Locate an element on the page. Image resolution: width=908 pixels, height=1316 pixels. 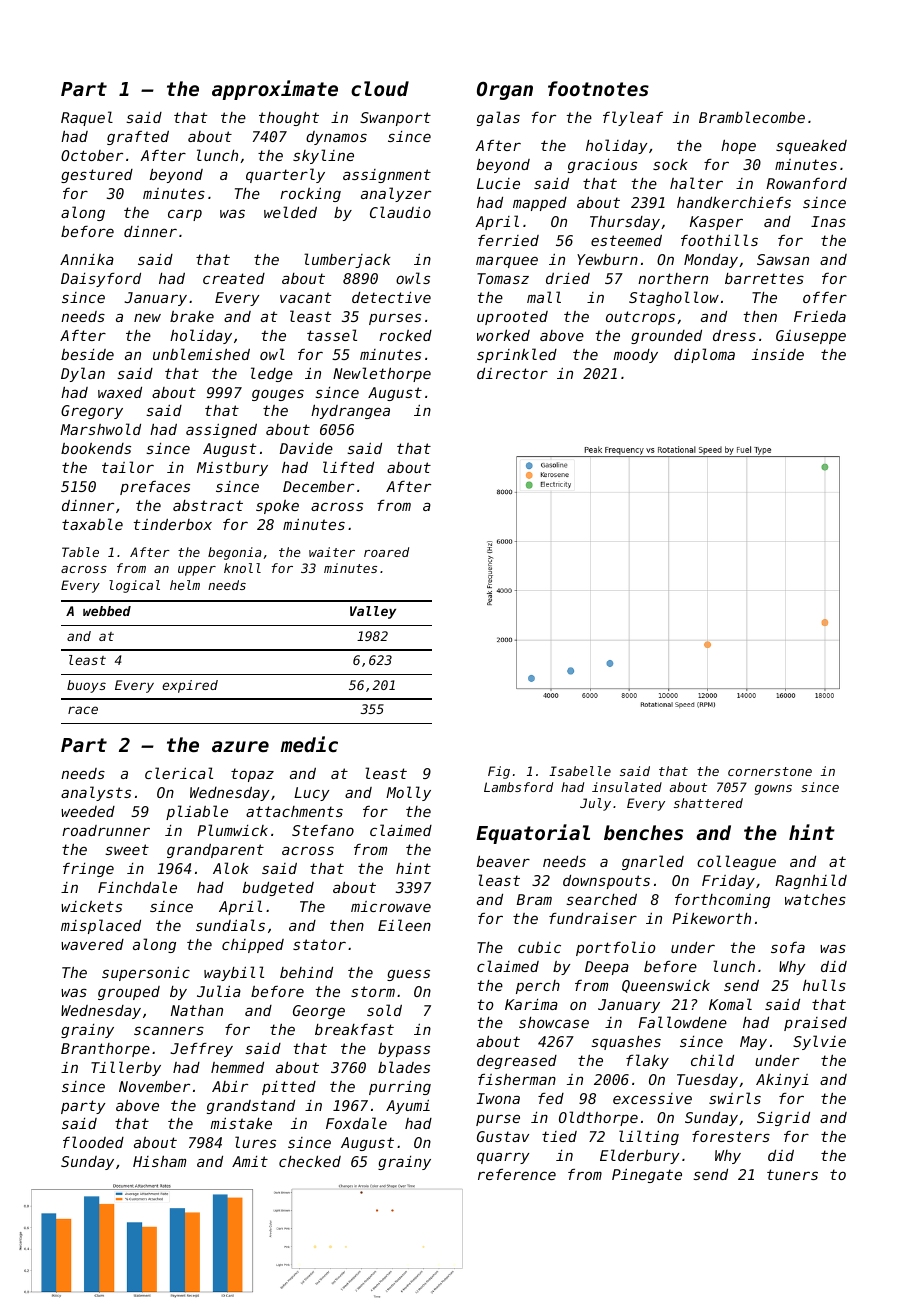
cloud is located at coordinates (380, 88).
